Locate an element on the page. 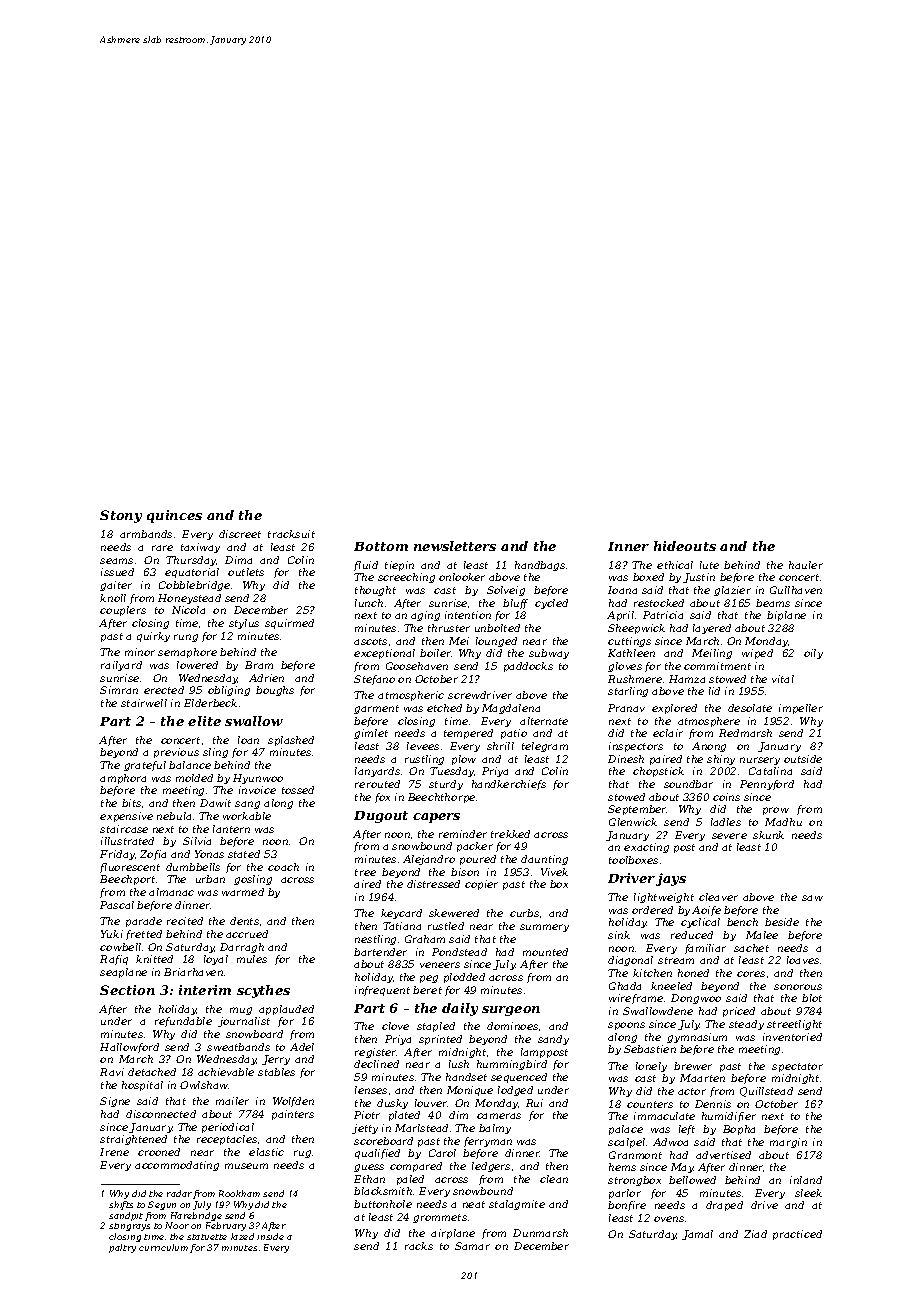  Bram is located at coordinates (259, 665).
